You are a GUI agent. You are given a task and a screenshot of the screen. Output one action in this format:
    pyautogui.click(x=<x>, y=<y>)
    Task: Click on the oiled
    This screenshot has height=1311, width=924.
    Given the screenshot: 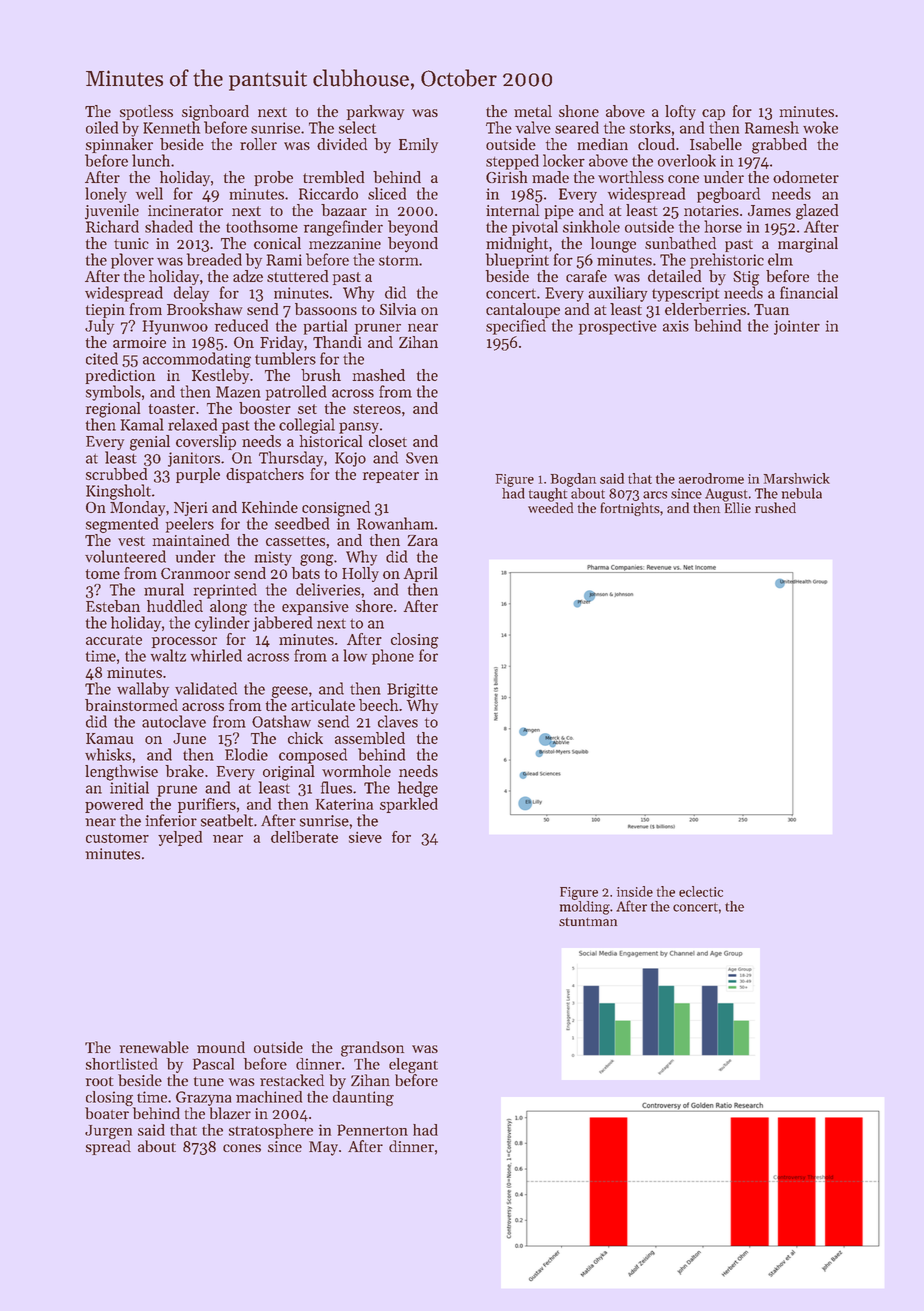 What is the action you would take?
    pyautogui.click(x=102, y=127)
